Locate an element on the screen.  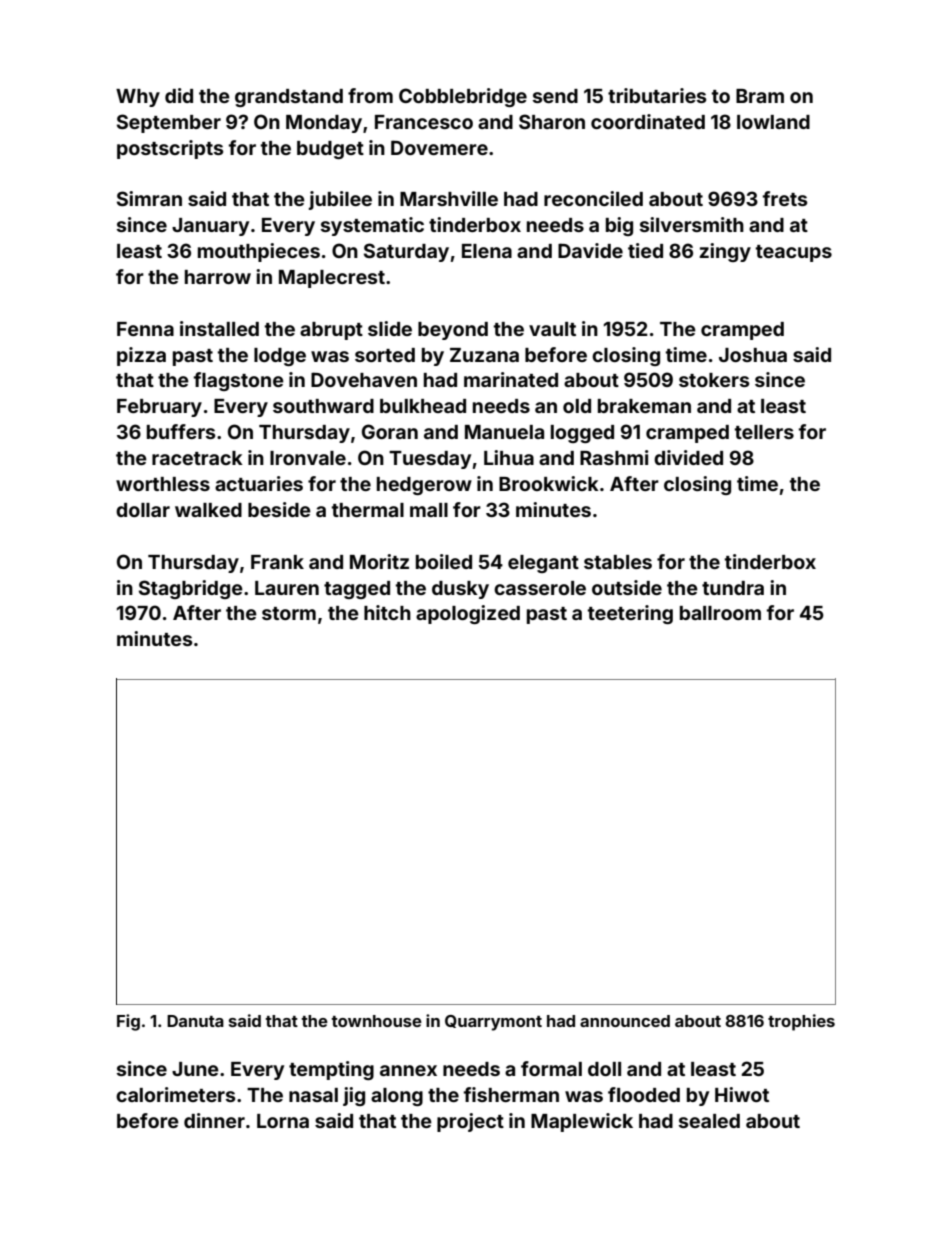
Zuzana is located at coordinates (484, 355).
